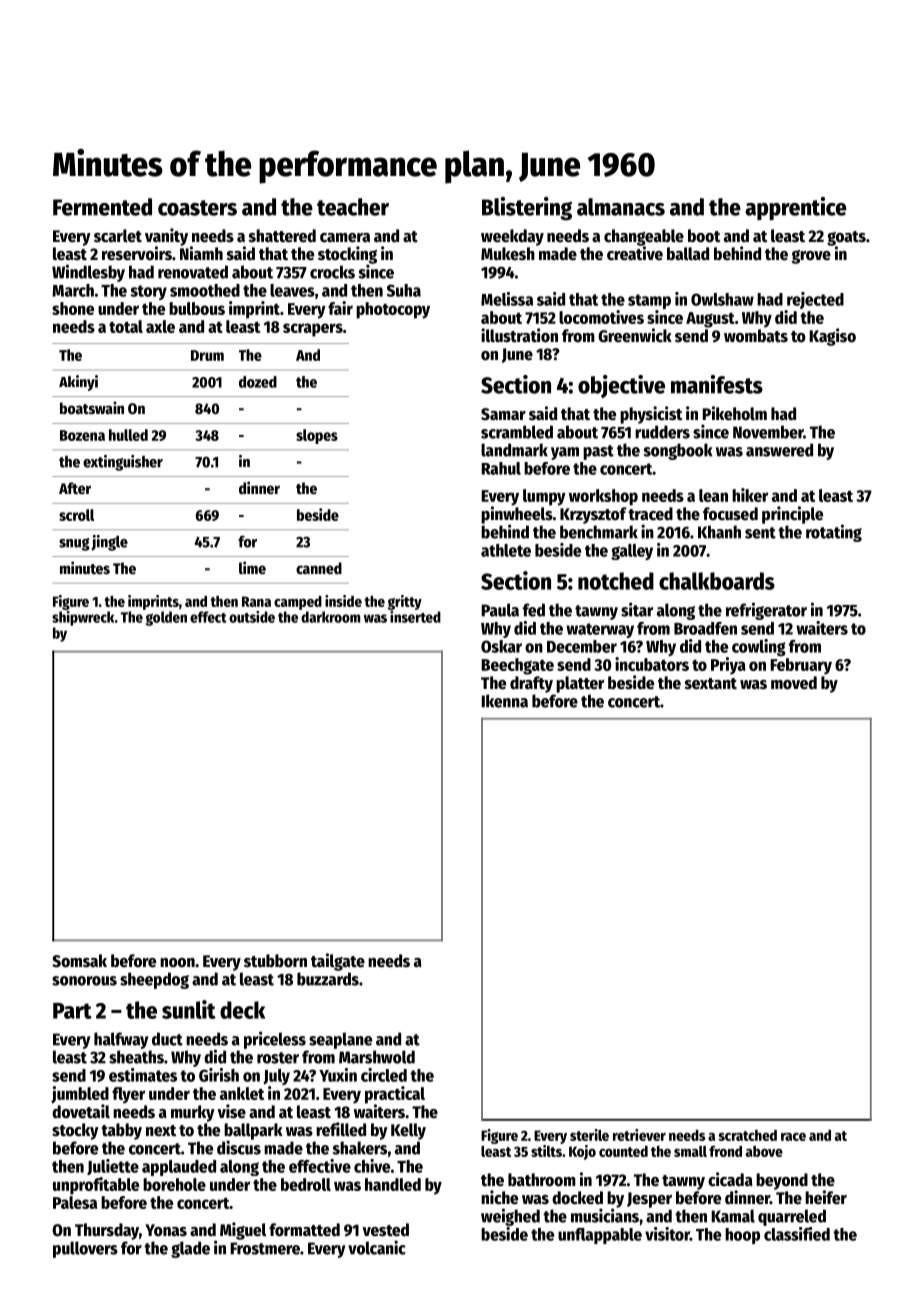 This image has height=1314, width=924. What do you see at coordinates (343, 601) in the image?
I see `inside` at bounding box center [343, 601].
